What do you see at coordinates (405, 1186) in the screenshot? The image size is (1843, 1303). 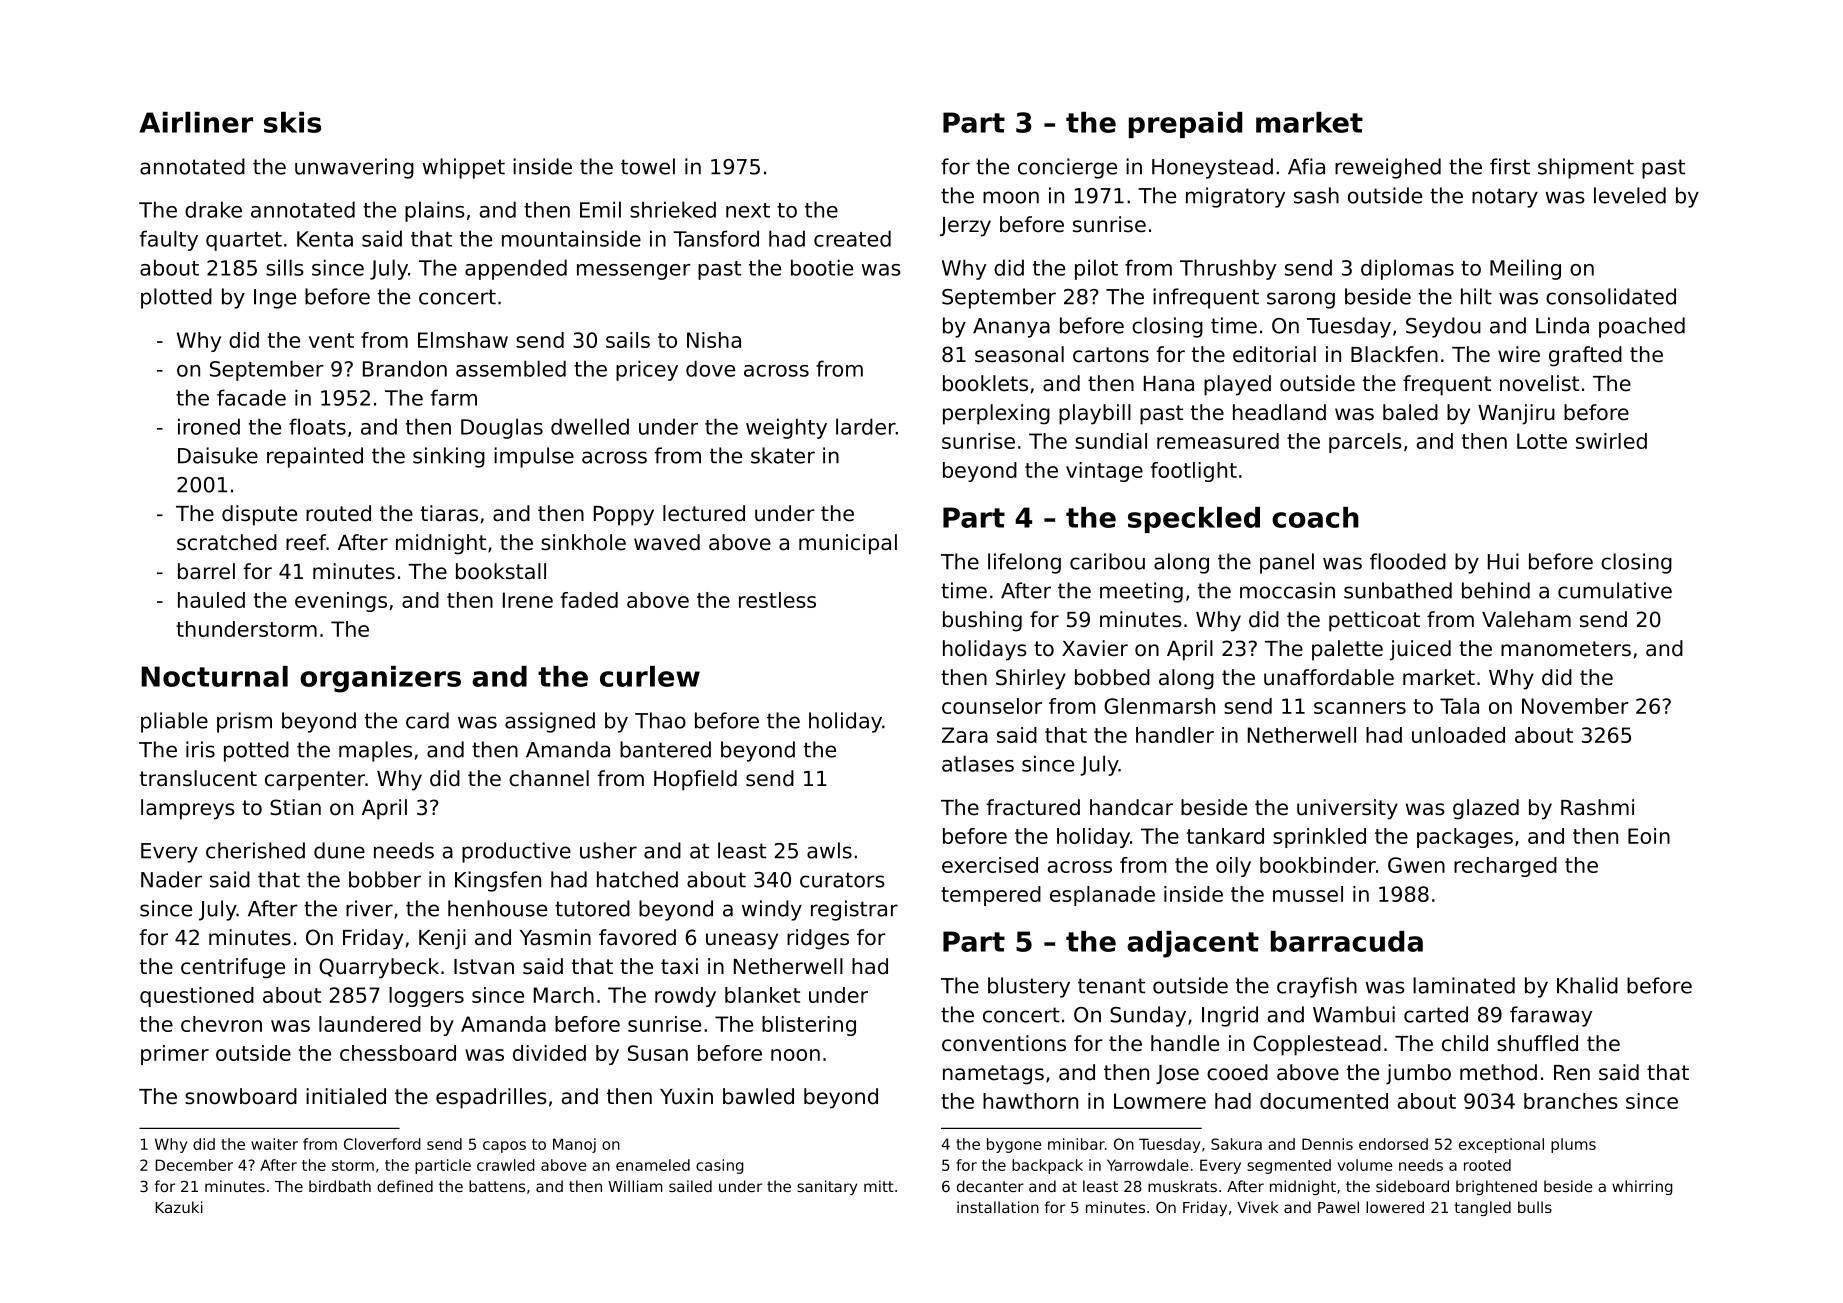 I see `defined` at bounding box center [405, 1186].
